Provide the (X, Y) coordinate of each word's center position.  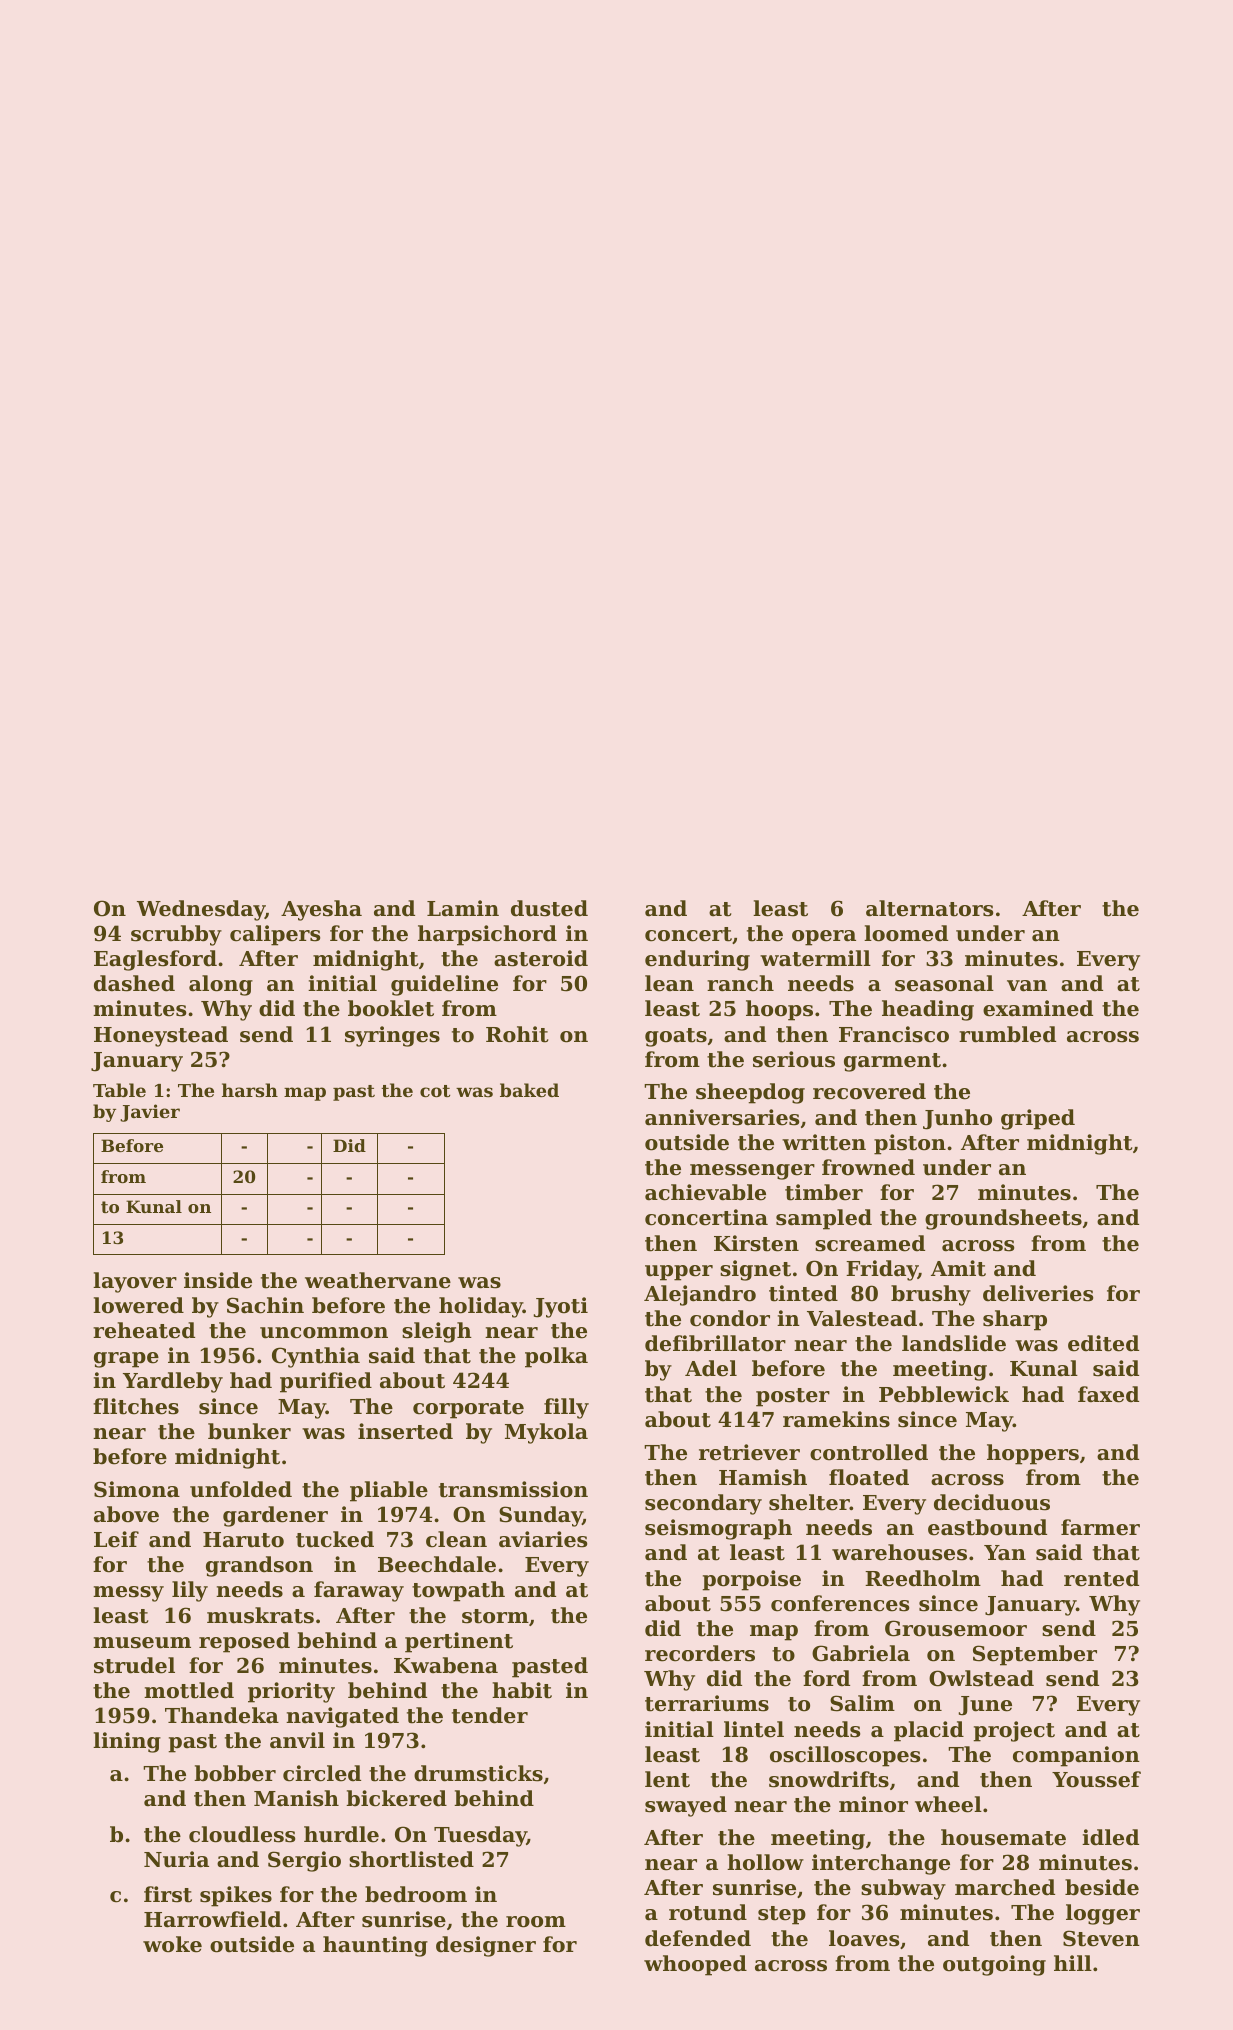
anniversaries (722, 1117)
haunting (375, 1946)
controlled (869, 1452)
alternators (929, 908)
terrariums (707, 1703)
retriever (749, 1452)
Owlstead (981, 1678)
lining (127, 1742)
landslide (954, 1343)
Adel (711, 1368)
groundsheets (1003, 1219)
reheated (144, 1330)
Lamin (463, 908)
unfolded (241, 1489)
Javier (150, 1113)
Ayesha (321, 910)
